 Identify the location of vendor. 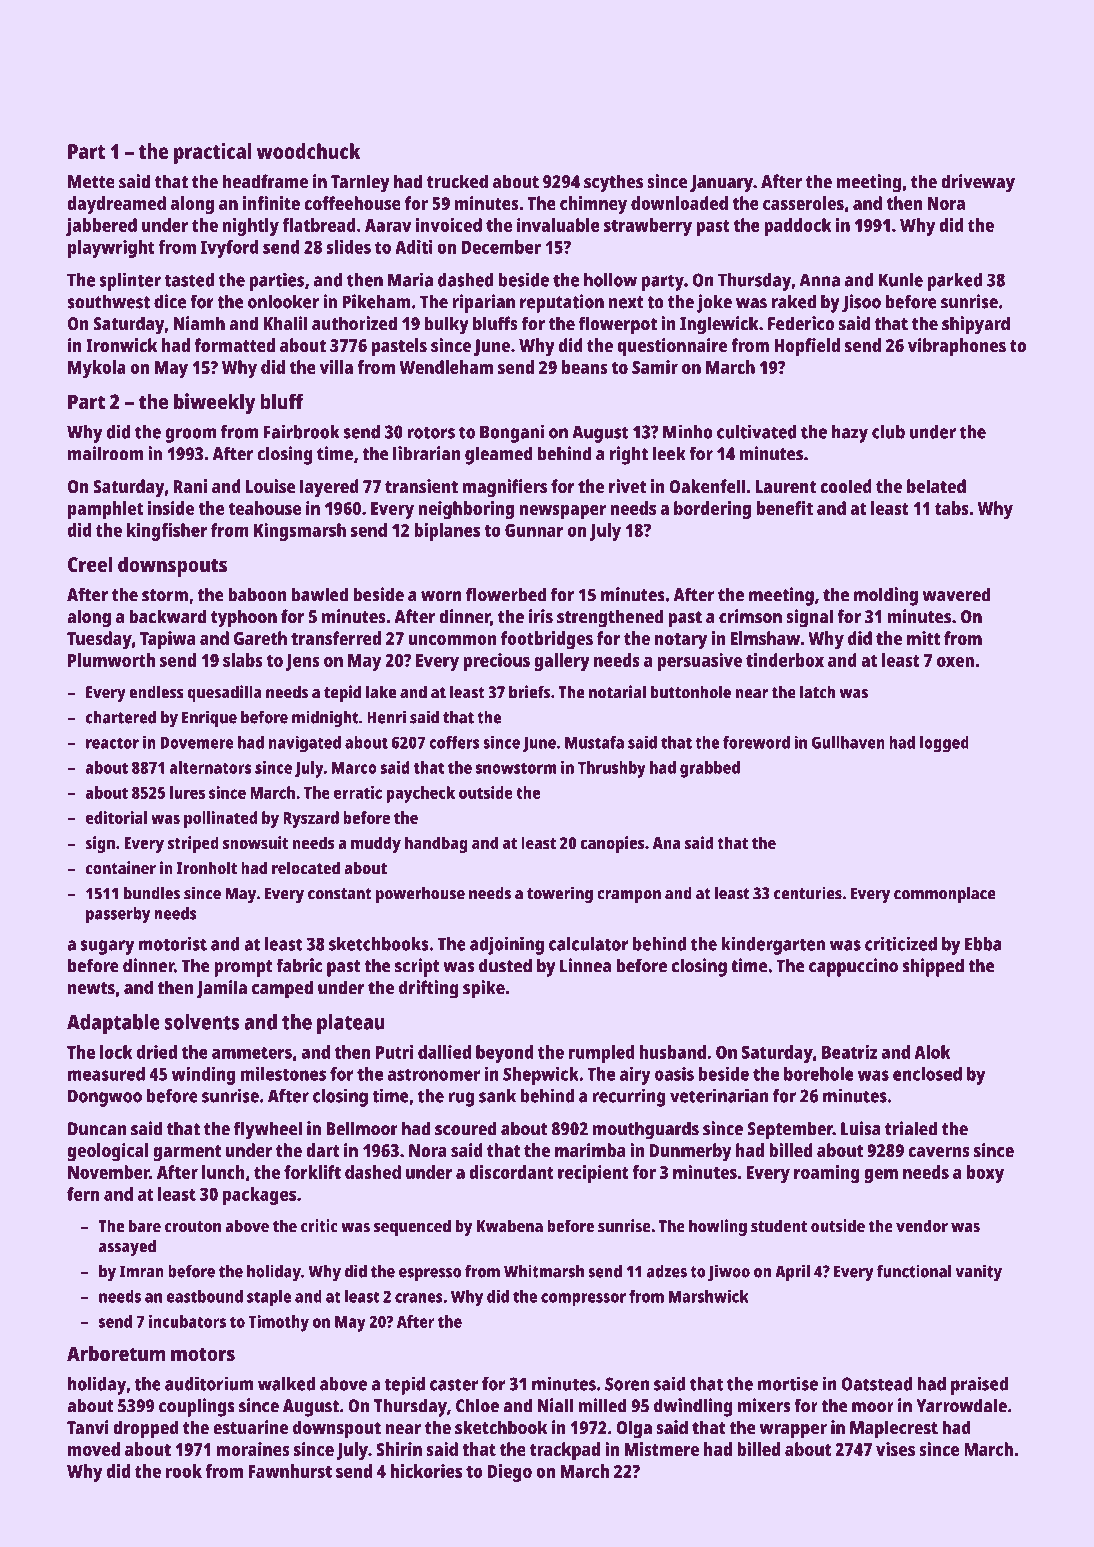
(922, 1226).
